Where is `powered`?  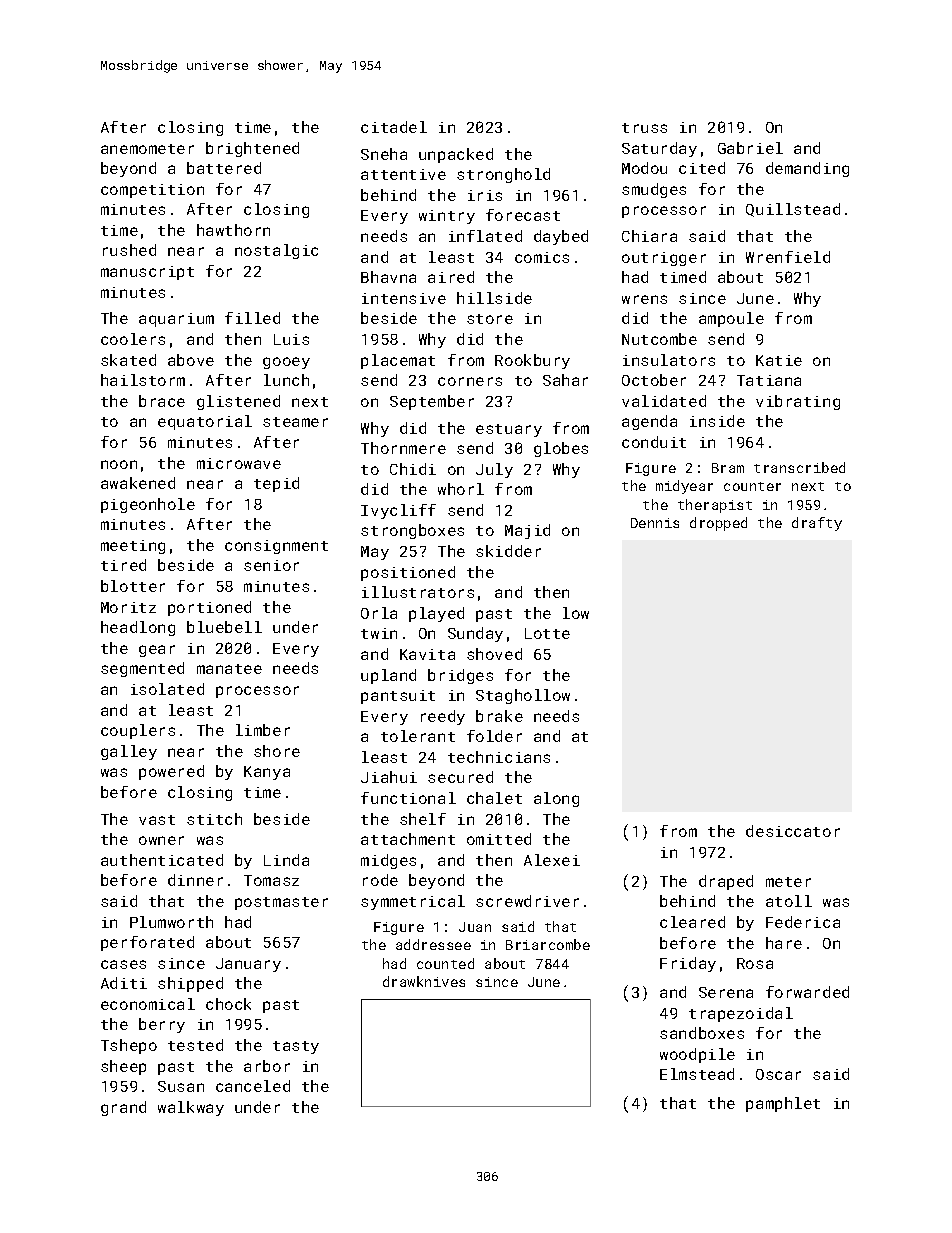 powered is located at coordinates (171, 772).
